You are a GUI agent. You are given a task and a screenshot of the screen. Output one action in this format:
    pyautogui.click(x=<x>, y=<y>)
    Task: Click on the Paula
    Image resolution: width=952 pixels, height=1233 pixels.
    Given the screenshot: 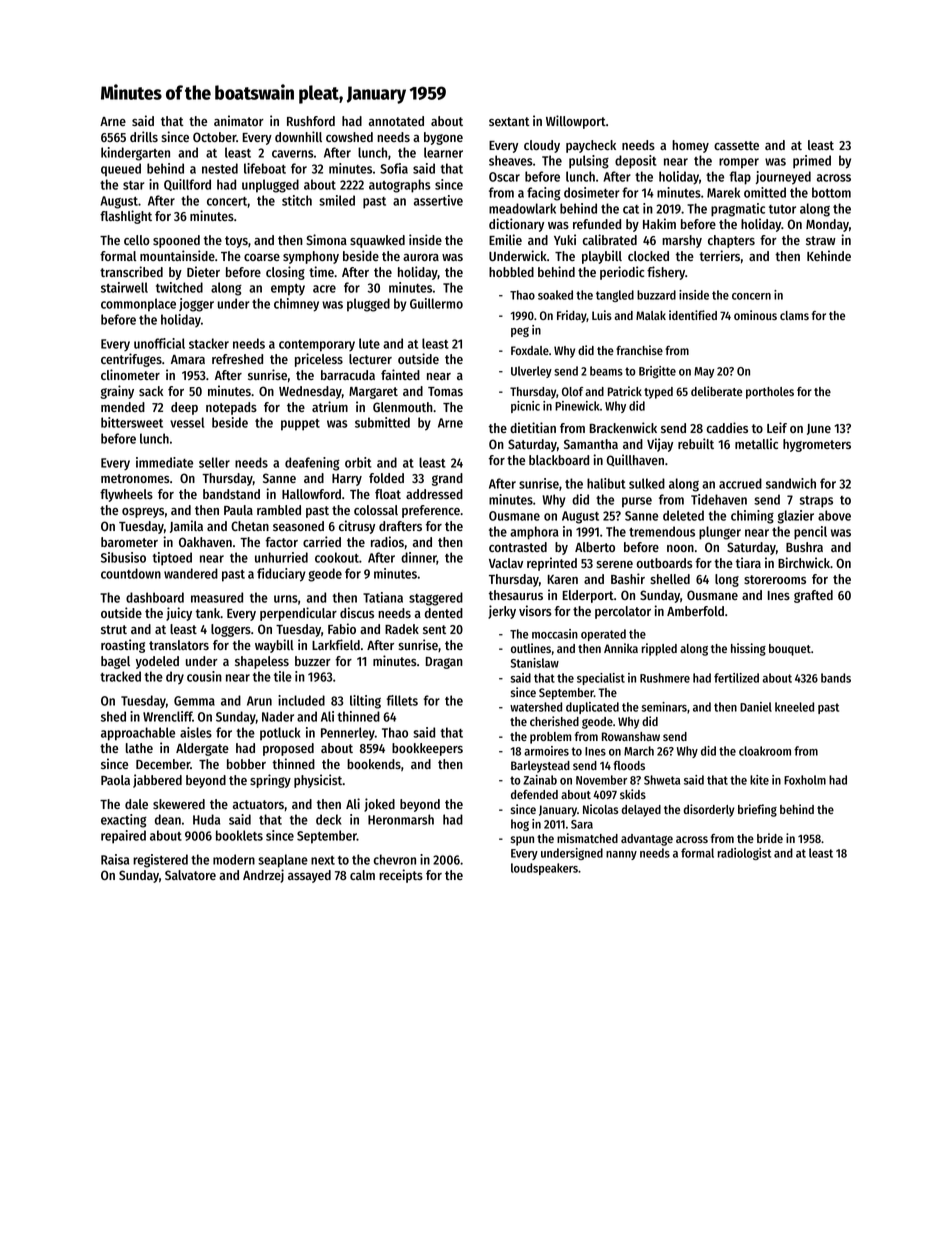 What is the action you would take?
    pyautogui.click(x=238, y=510)
